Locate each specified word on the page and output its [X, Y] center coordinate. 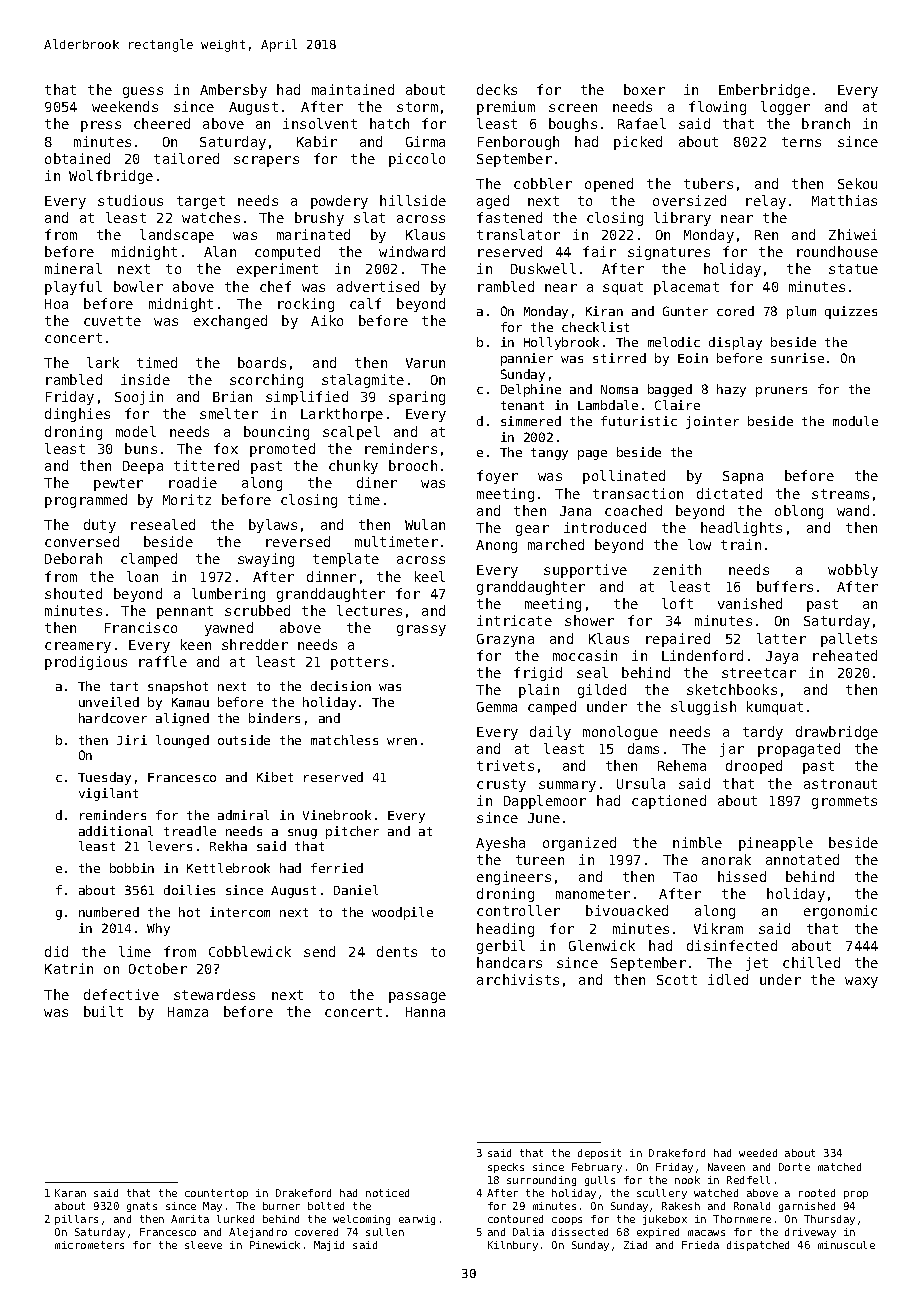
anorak [726, 859]
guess [143, 92]
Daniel [356, 890]
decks [497, 89]
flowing [717, 108]
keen [196, 644]
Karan [70, 1193]
